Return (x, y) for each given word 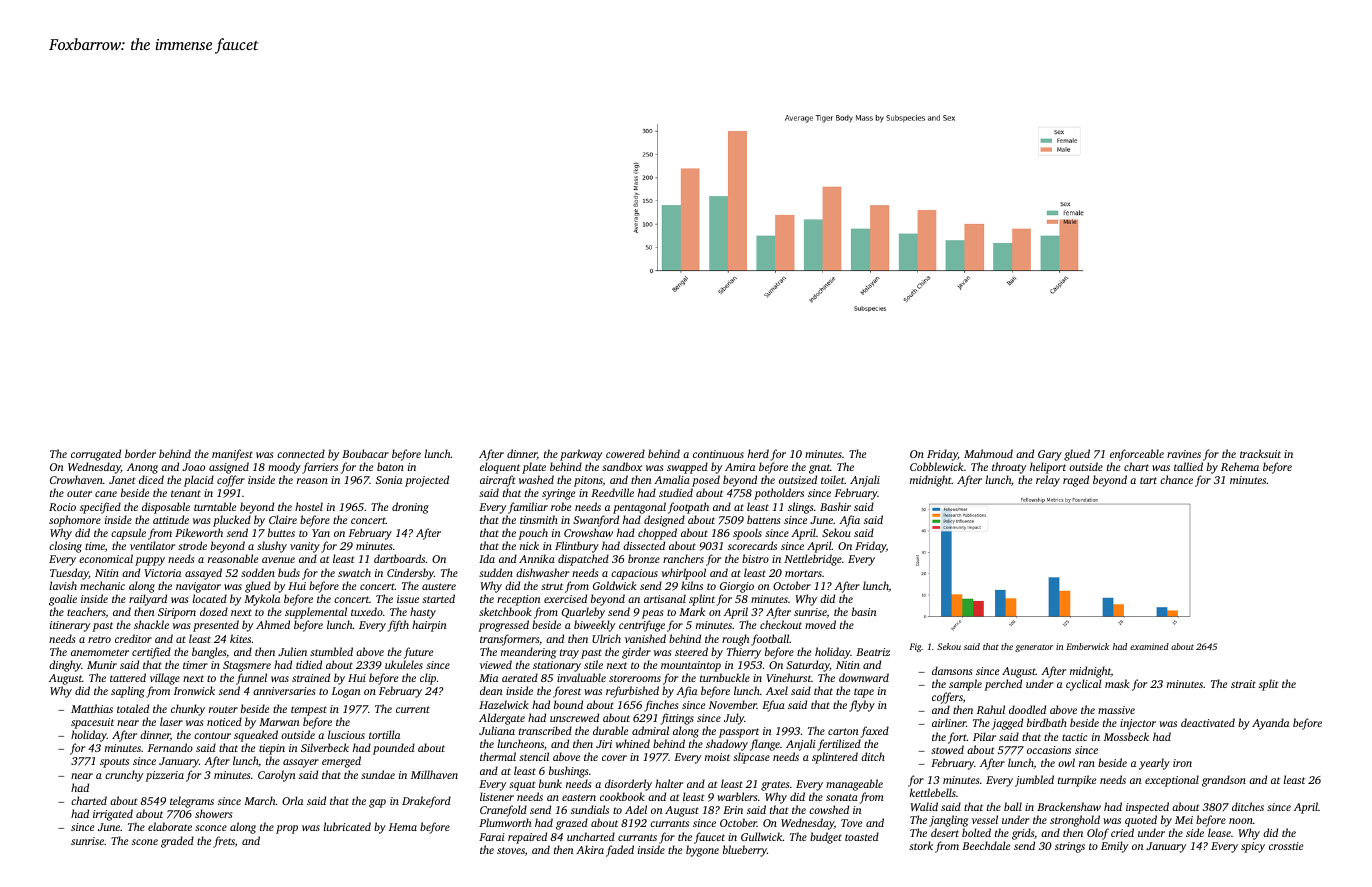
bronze (644, 558)
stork (921, 845)
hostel (309, 506)
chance (1176, 479)
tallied (1188, 466)
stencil (534, 756)
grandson (1224, 781)
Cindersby (410, 574)
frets (224, 842)
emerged (341, 762)
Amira (740, 467)
